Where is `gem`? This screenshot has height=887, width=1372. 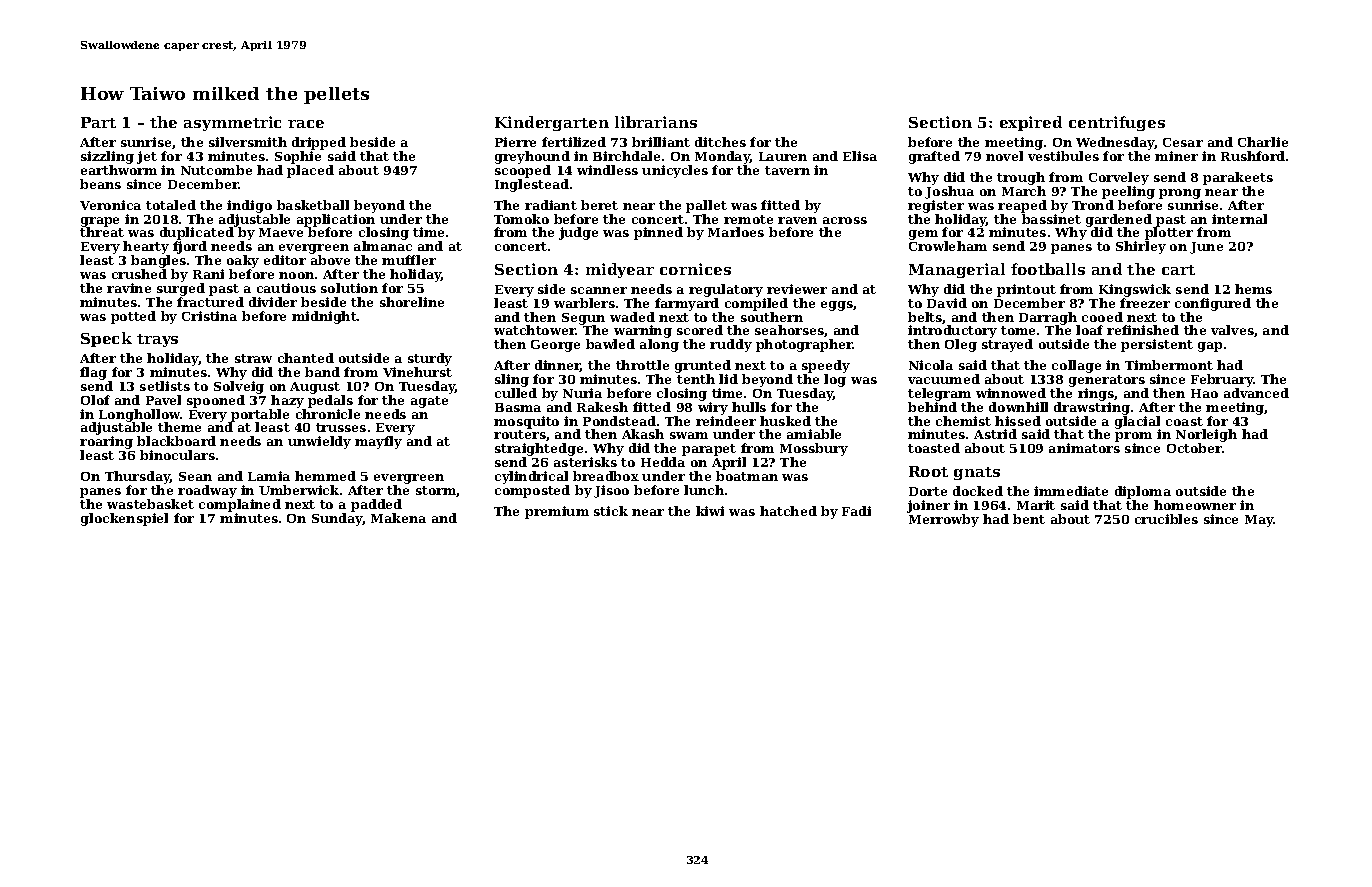 gem is located at coordinates (923, 235).
